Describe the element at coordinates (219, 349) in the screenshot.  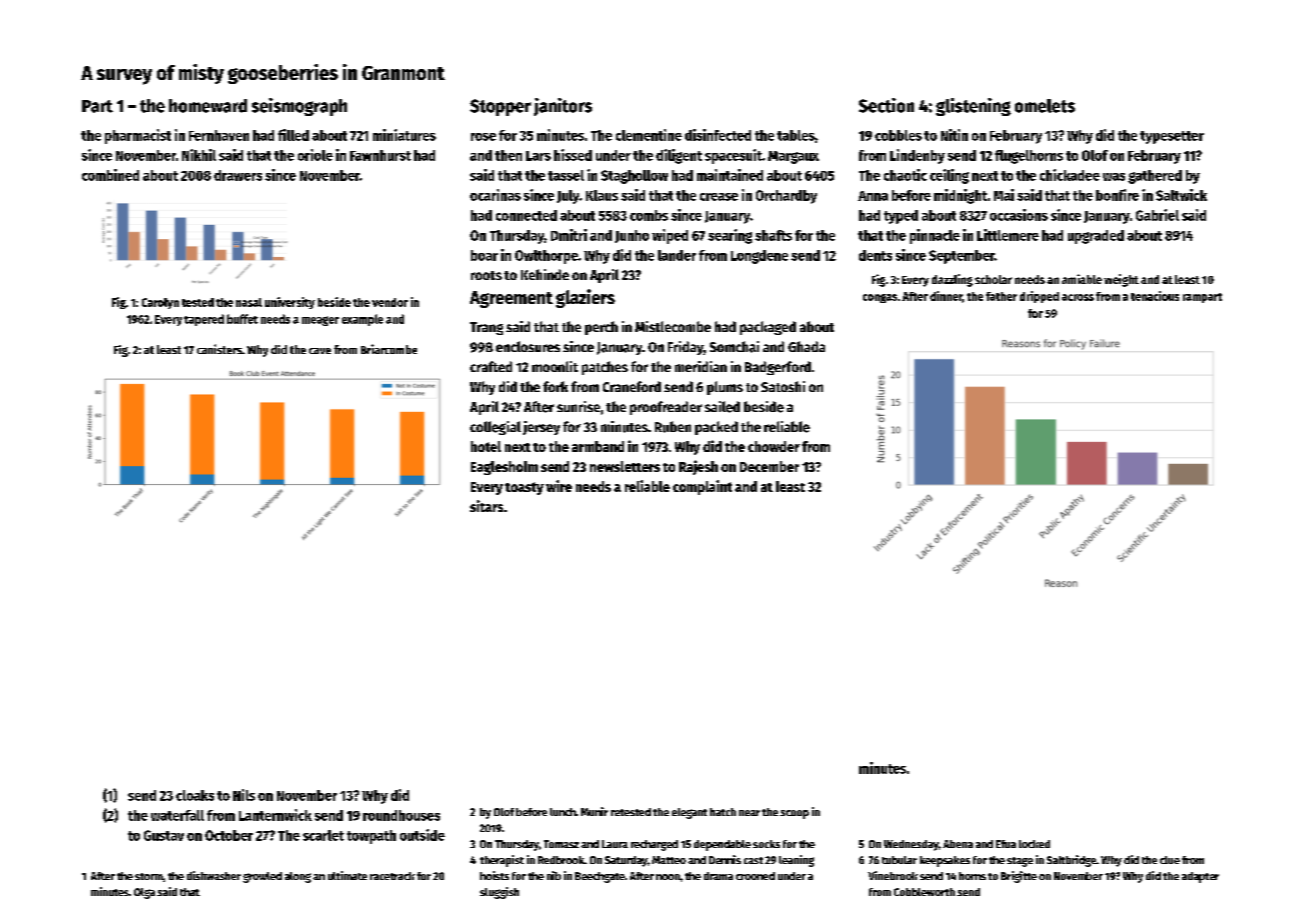
I see `canisters` at that location.
